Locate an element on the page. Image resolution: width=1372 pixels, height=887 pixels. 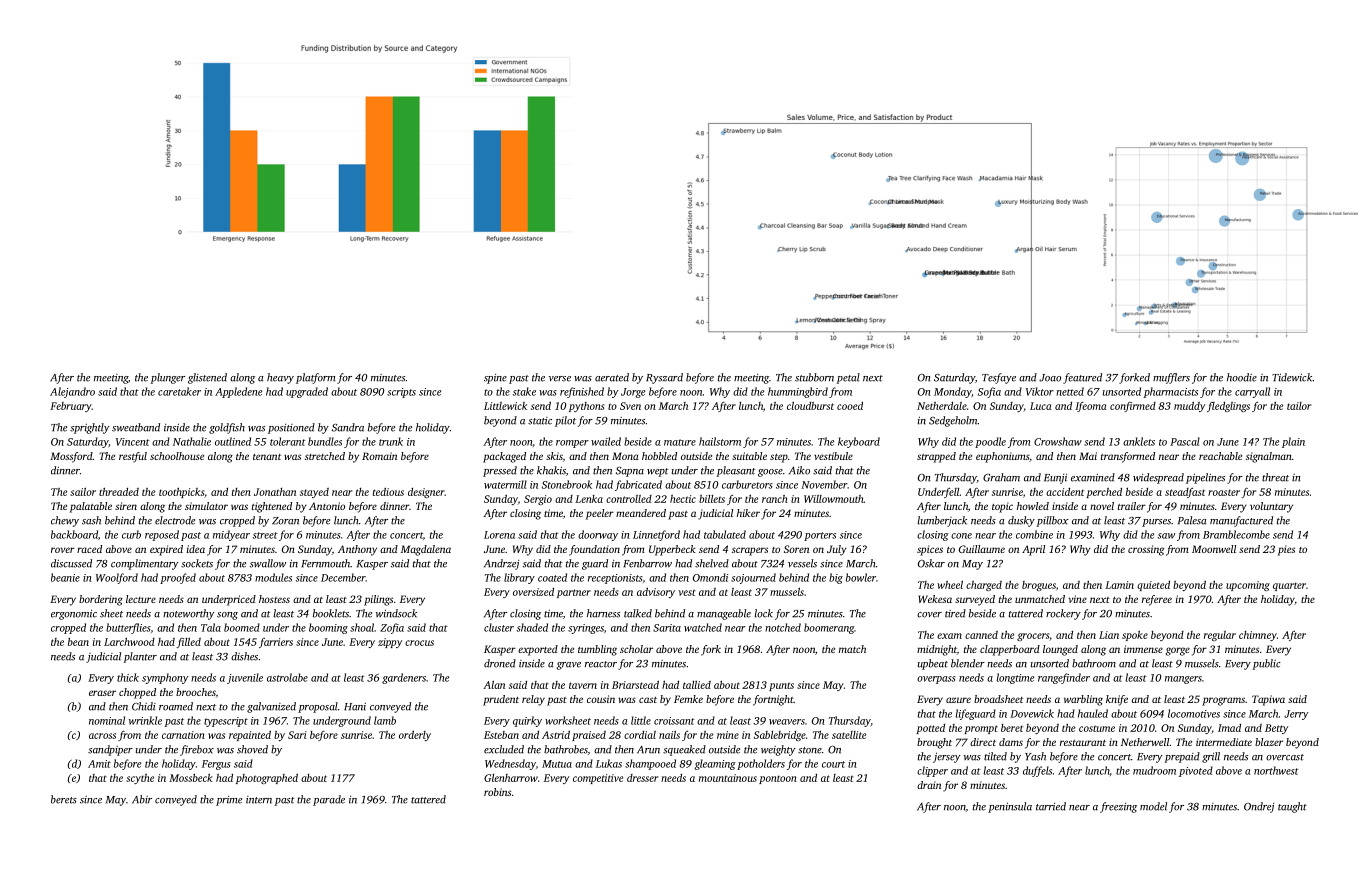
freezing is located at coordinates (1118, 807).
